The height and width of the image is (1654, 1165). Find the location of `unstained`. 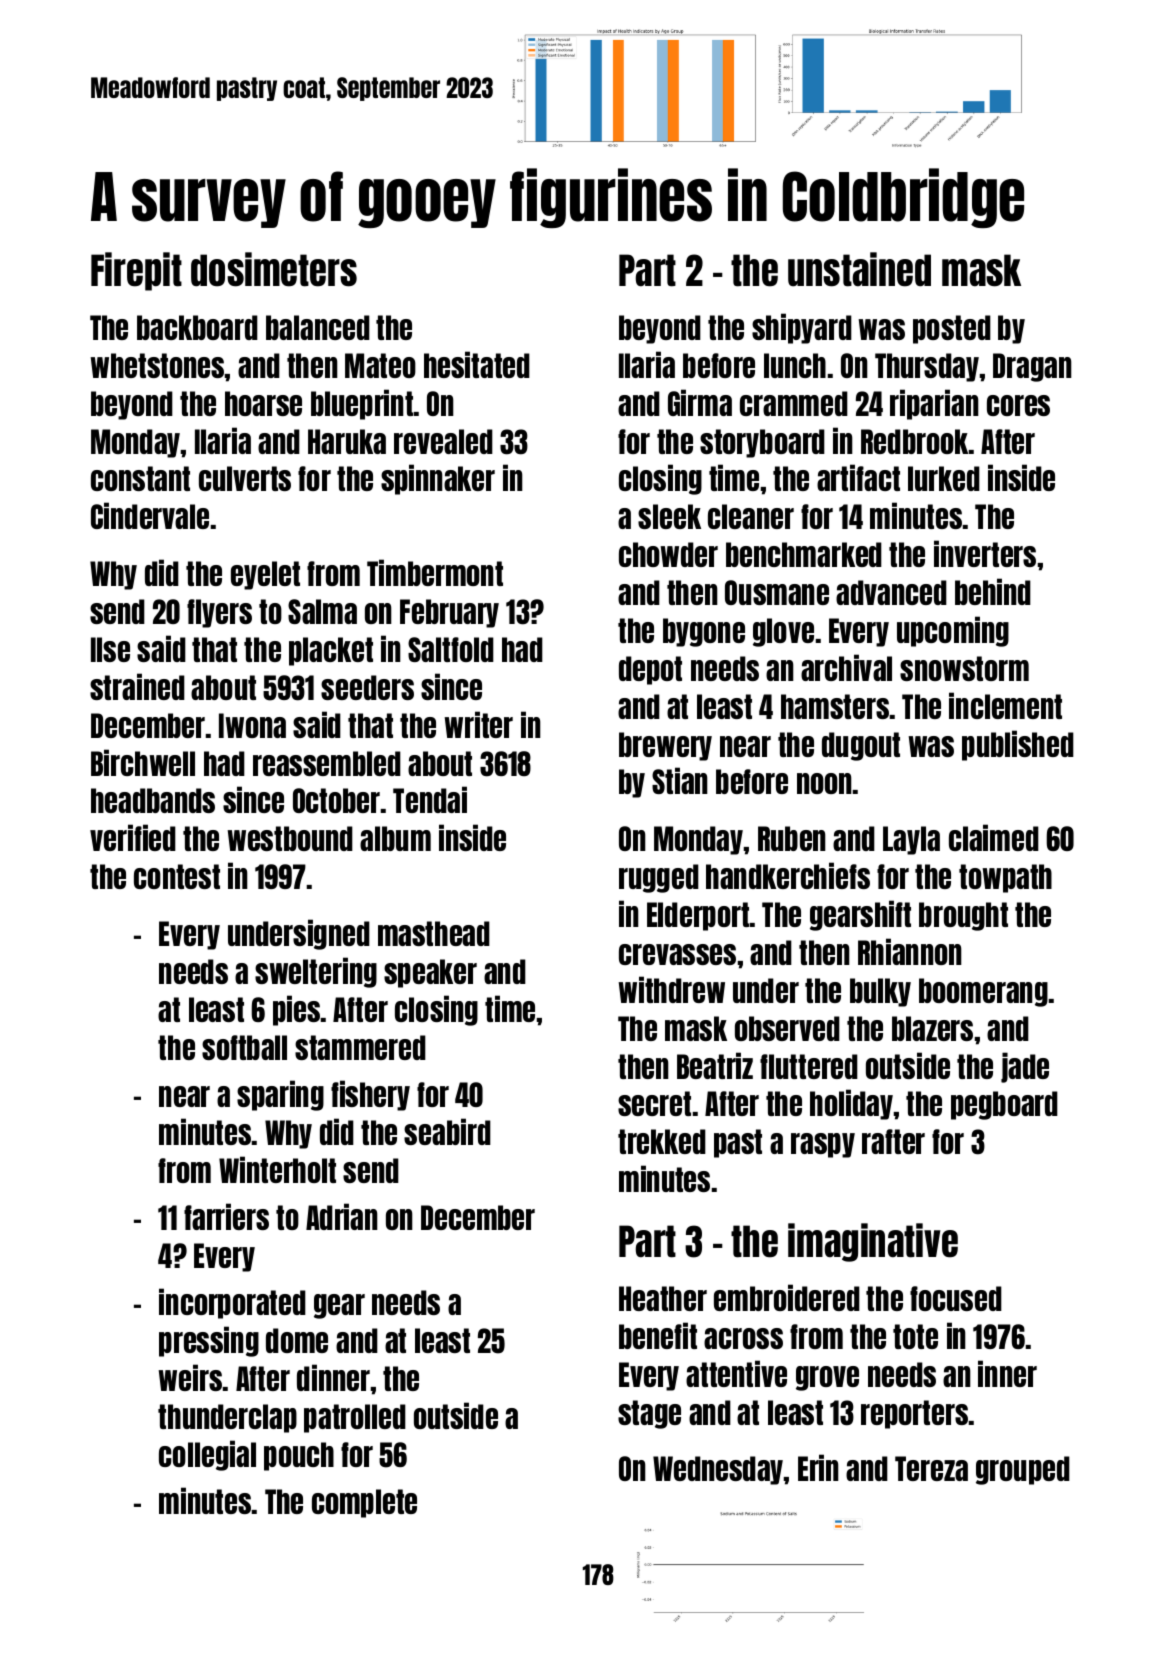

unstained is located at coordinates (859, 269).
